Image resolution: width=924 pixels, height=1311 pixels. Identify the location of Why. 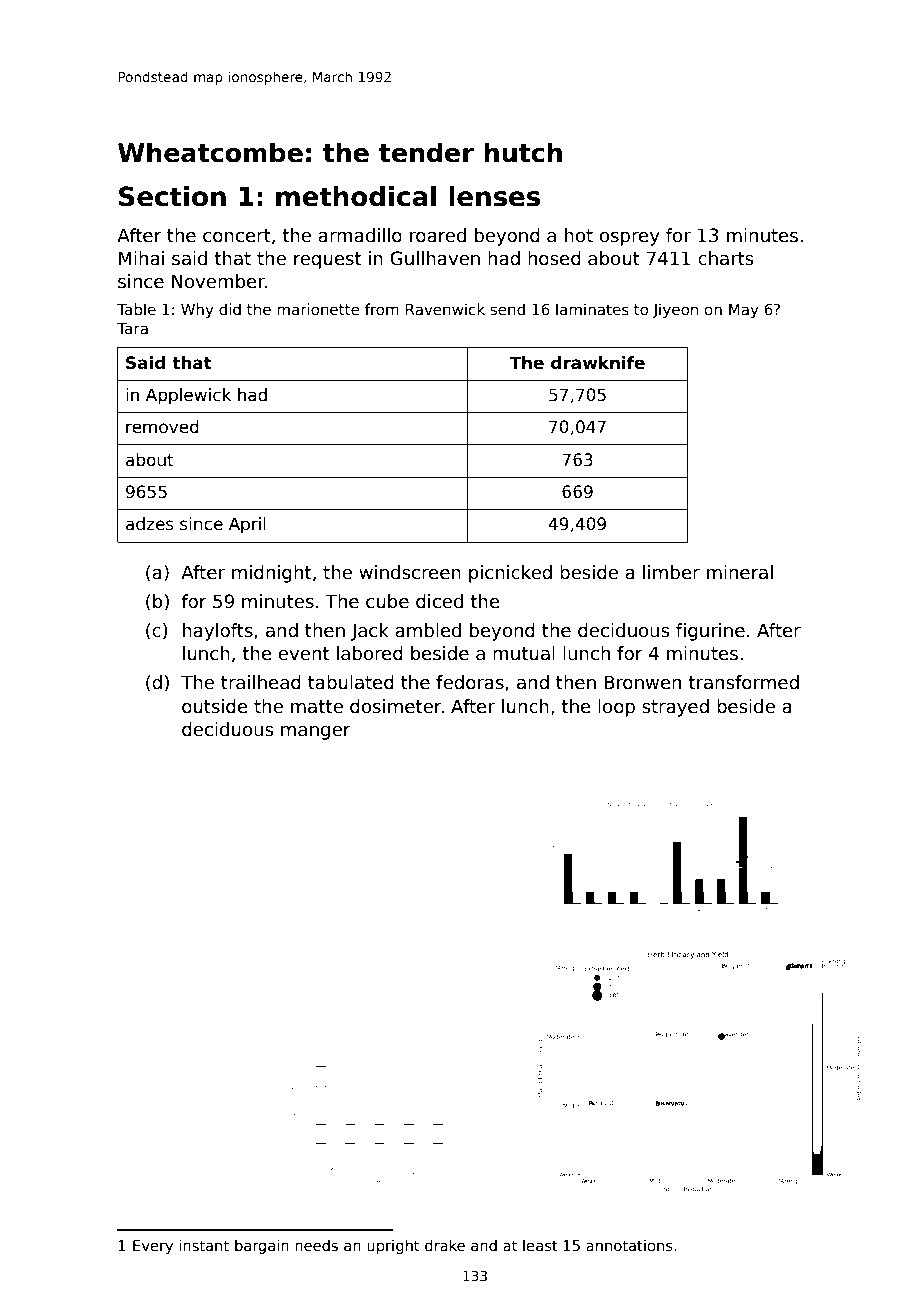
(197, 310).
